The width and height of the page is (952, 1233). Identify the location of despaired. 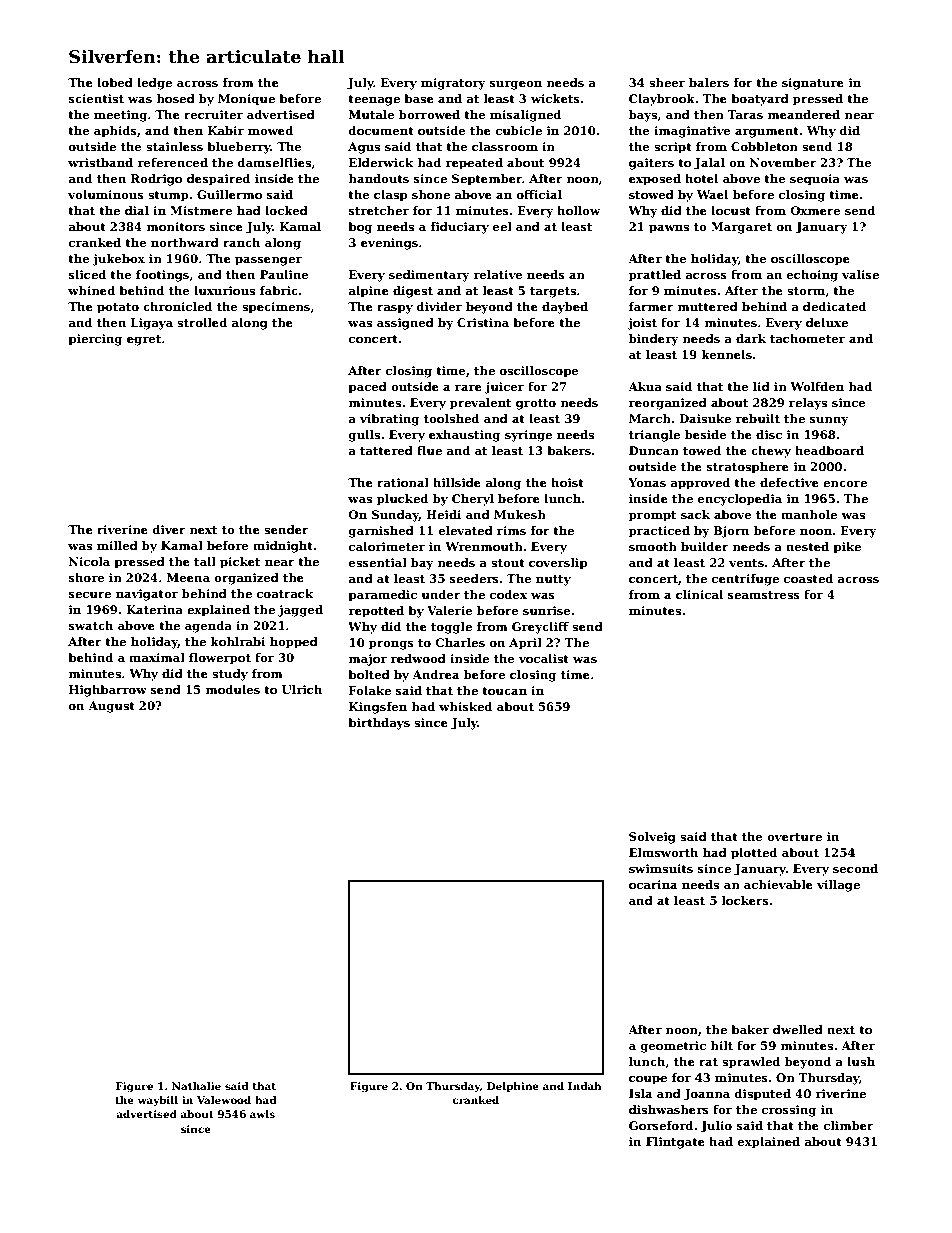
(218, 180).
